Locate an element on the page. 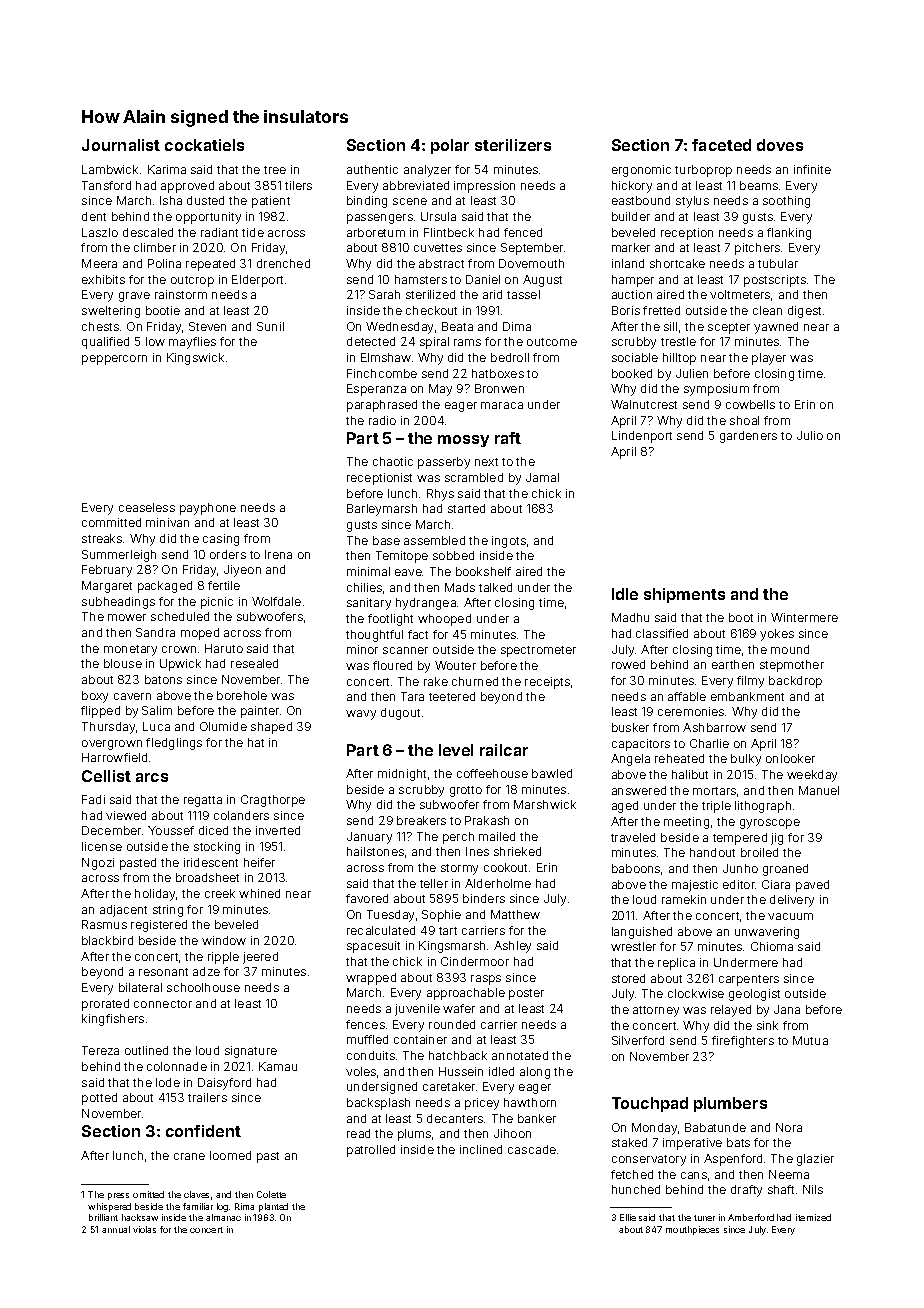  shipments is located at coordinates (684, 595).
